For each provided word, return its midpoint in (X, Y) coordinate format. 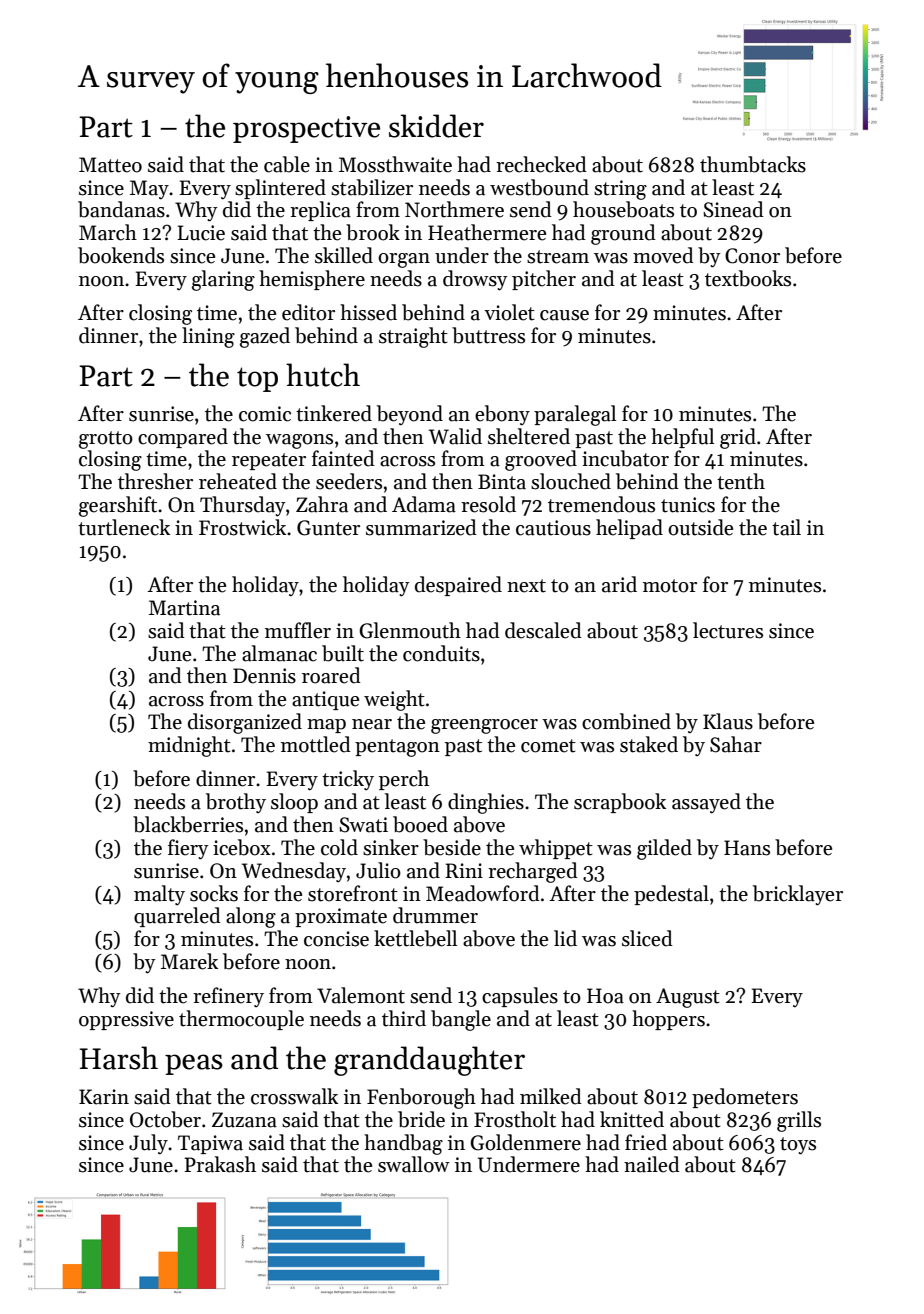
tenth (741, 481)
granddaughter (429, 1061)
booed (420, 824)
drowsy (475, 280)
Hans (747, 848)
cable (287, 164)
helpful (682, 438)
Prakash (220, 1164)
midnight (189, 746)
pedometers (745, 1098)
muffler (298, 630)
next (526, 586)
